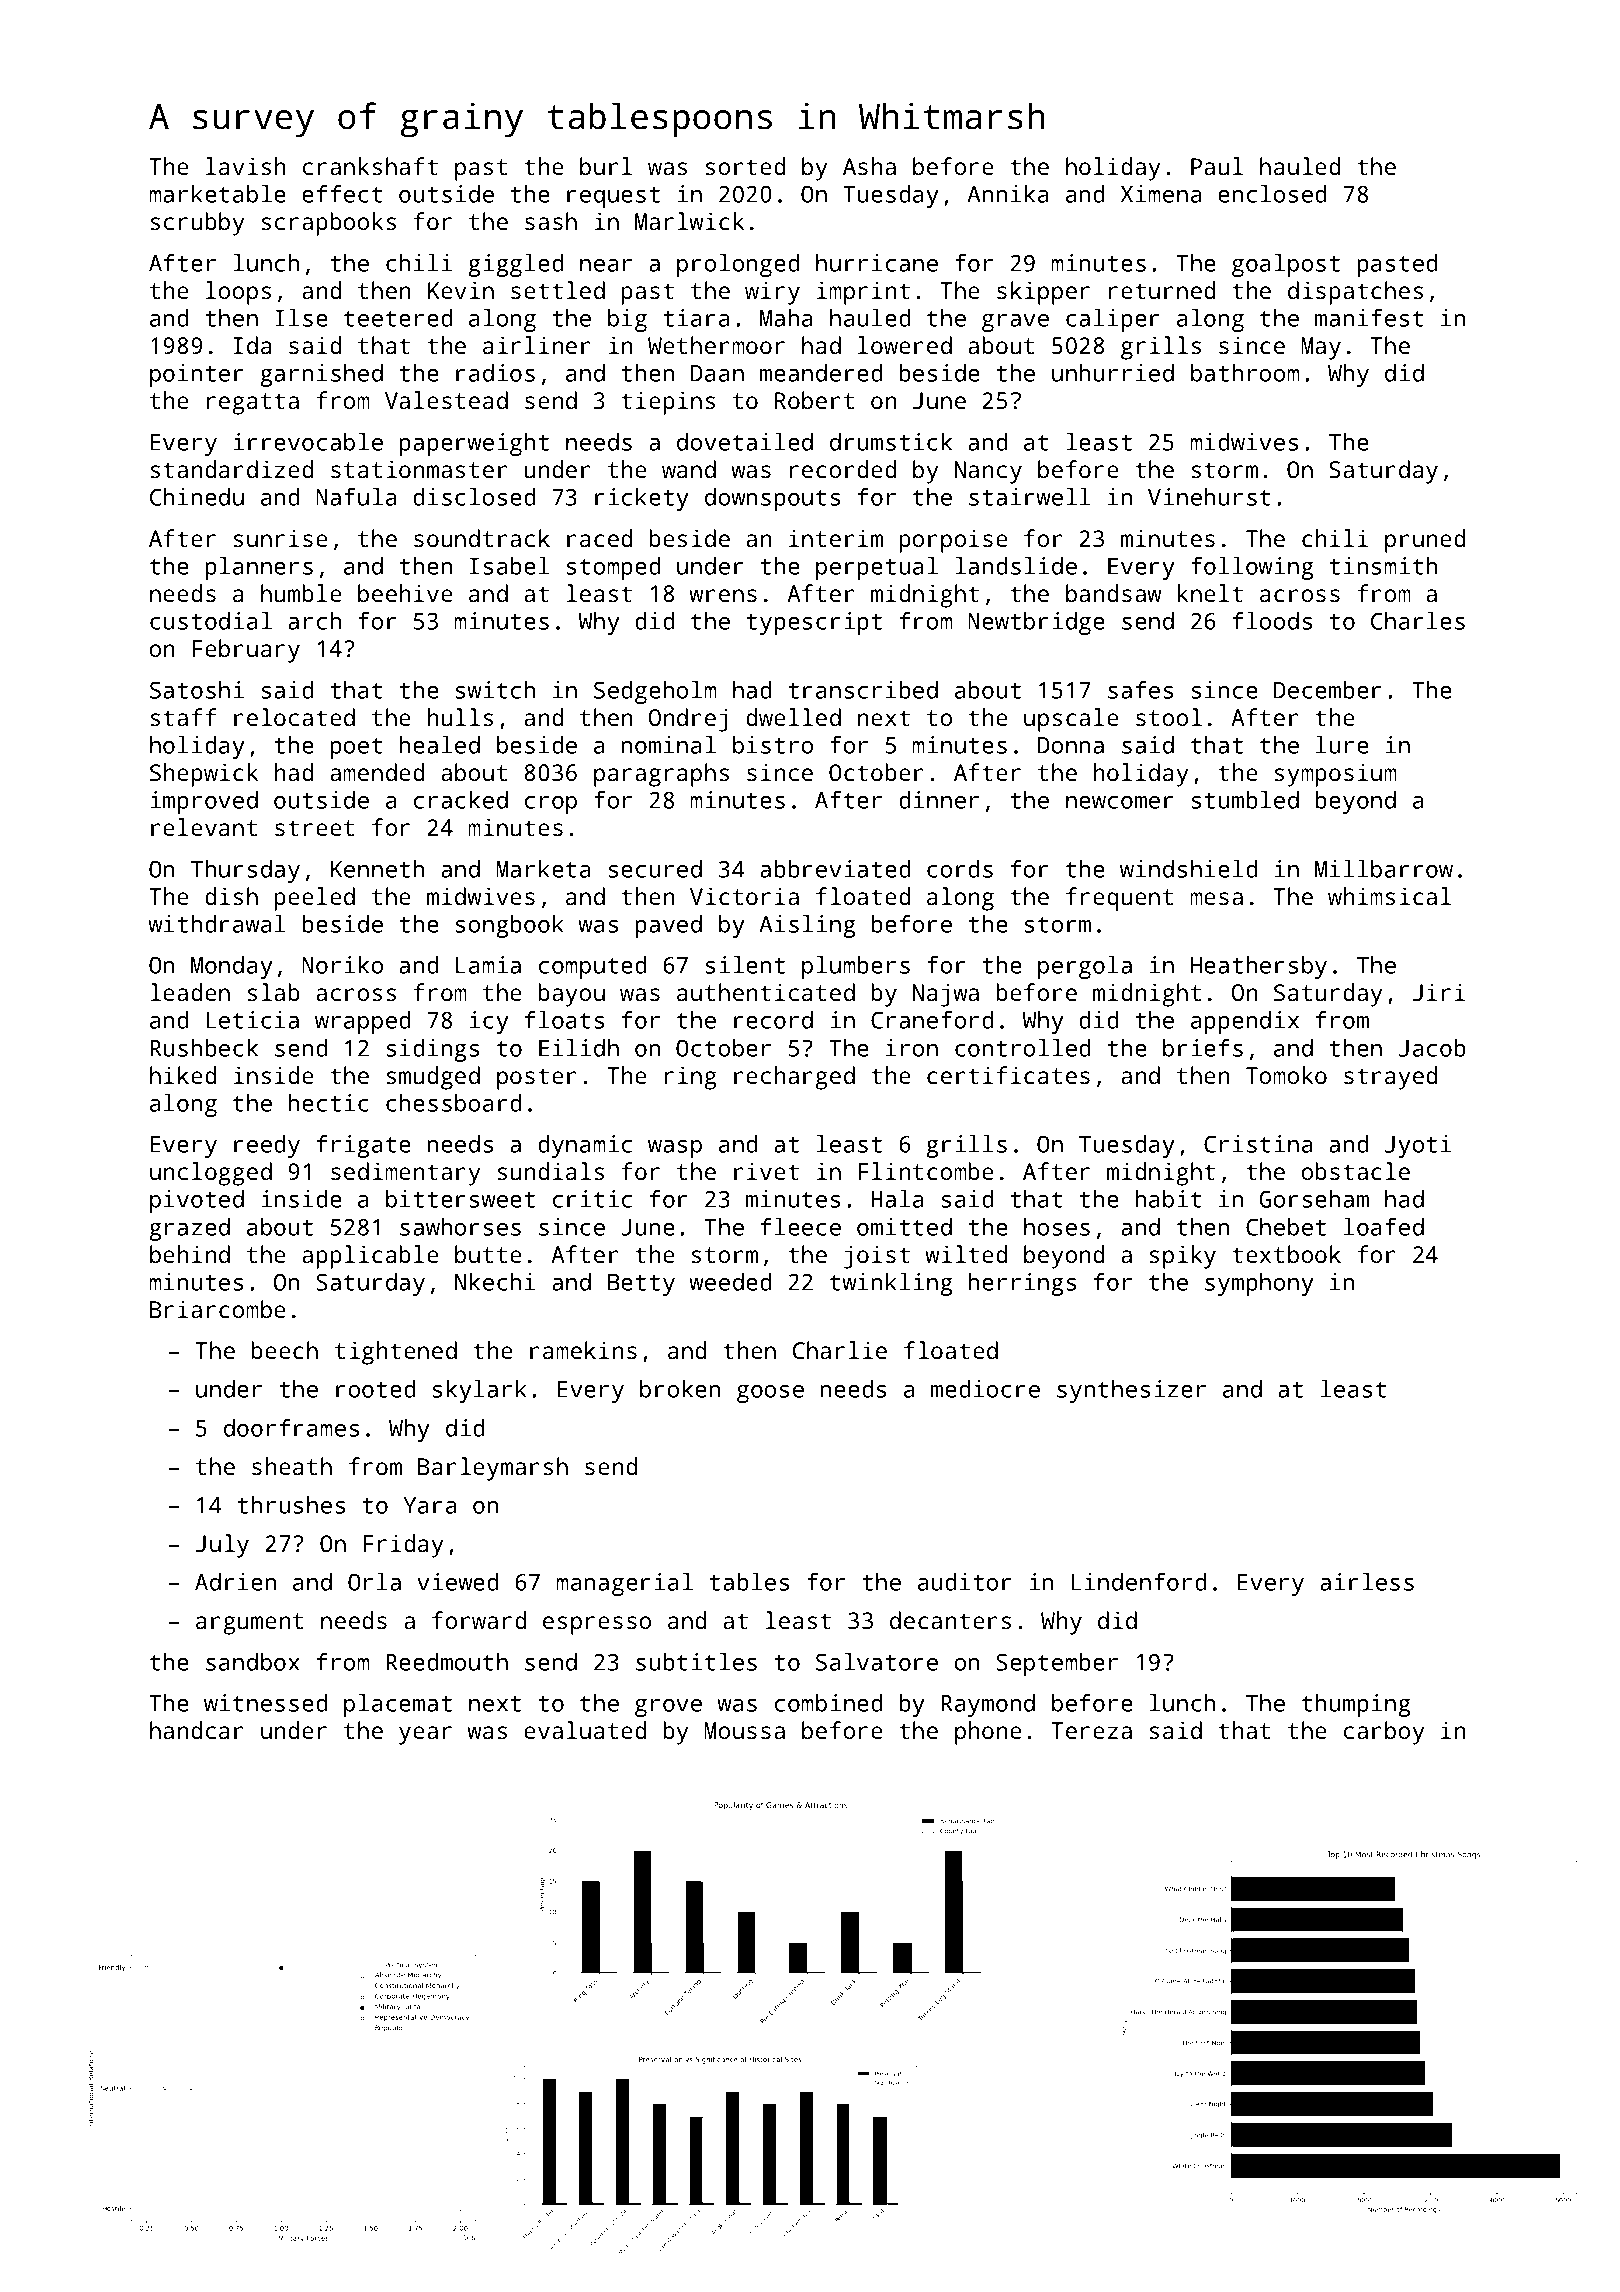 The image size is (1620, 2292). Describe the element at coordinates (680, 1389) in the screenshot. I see `broken` at that location.
